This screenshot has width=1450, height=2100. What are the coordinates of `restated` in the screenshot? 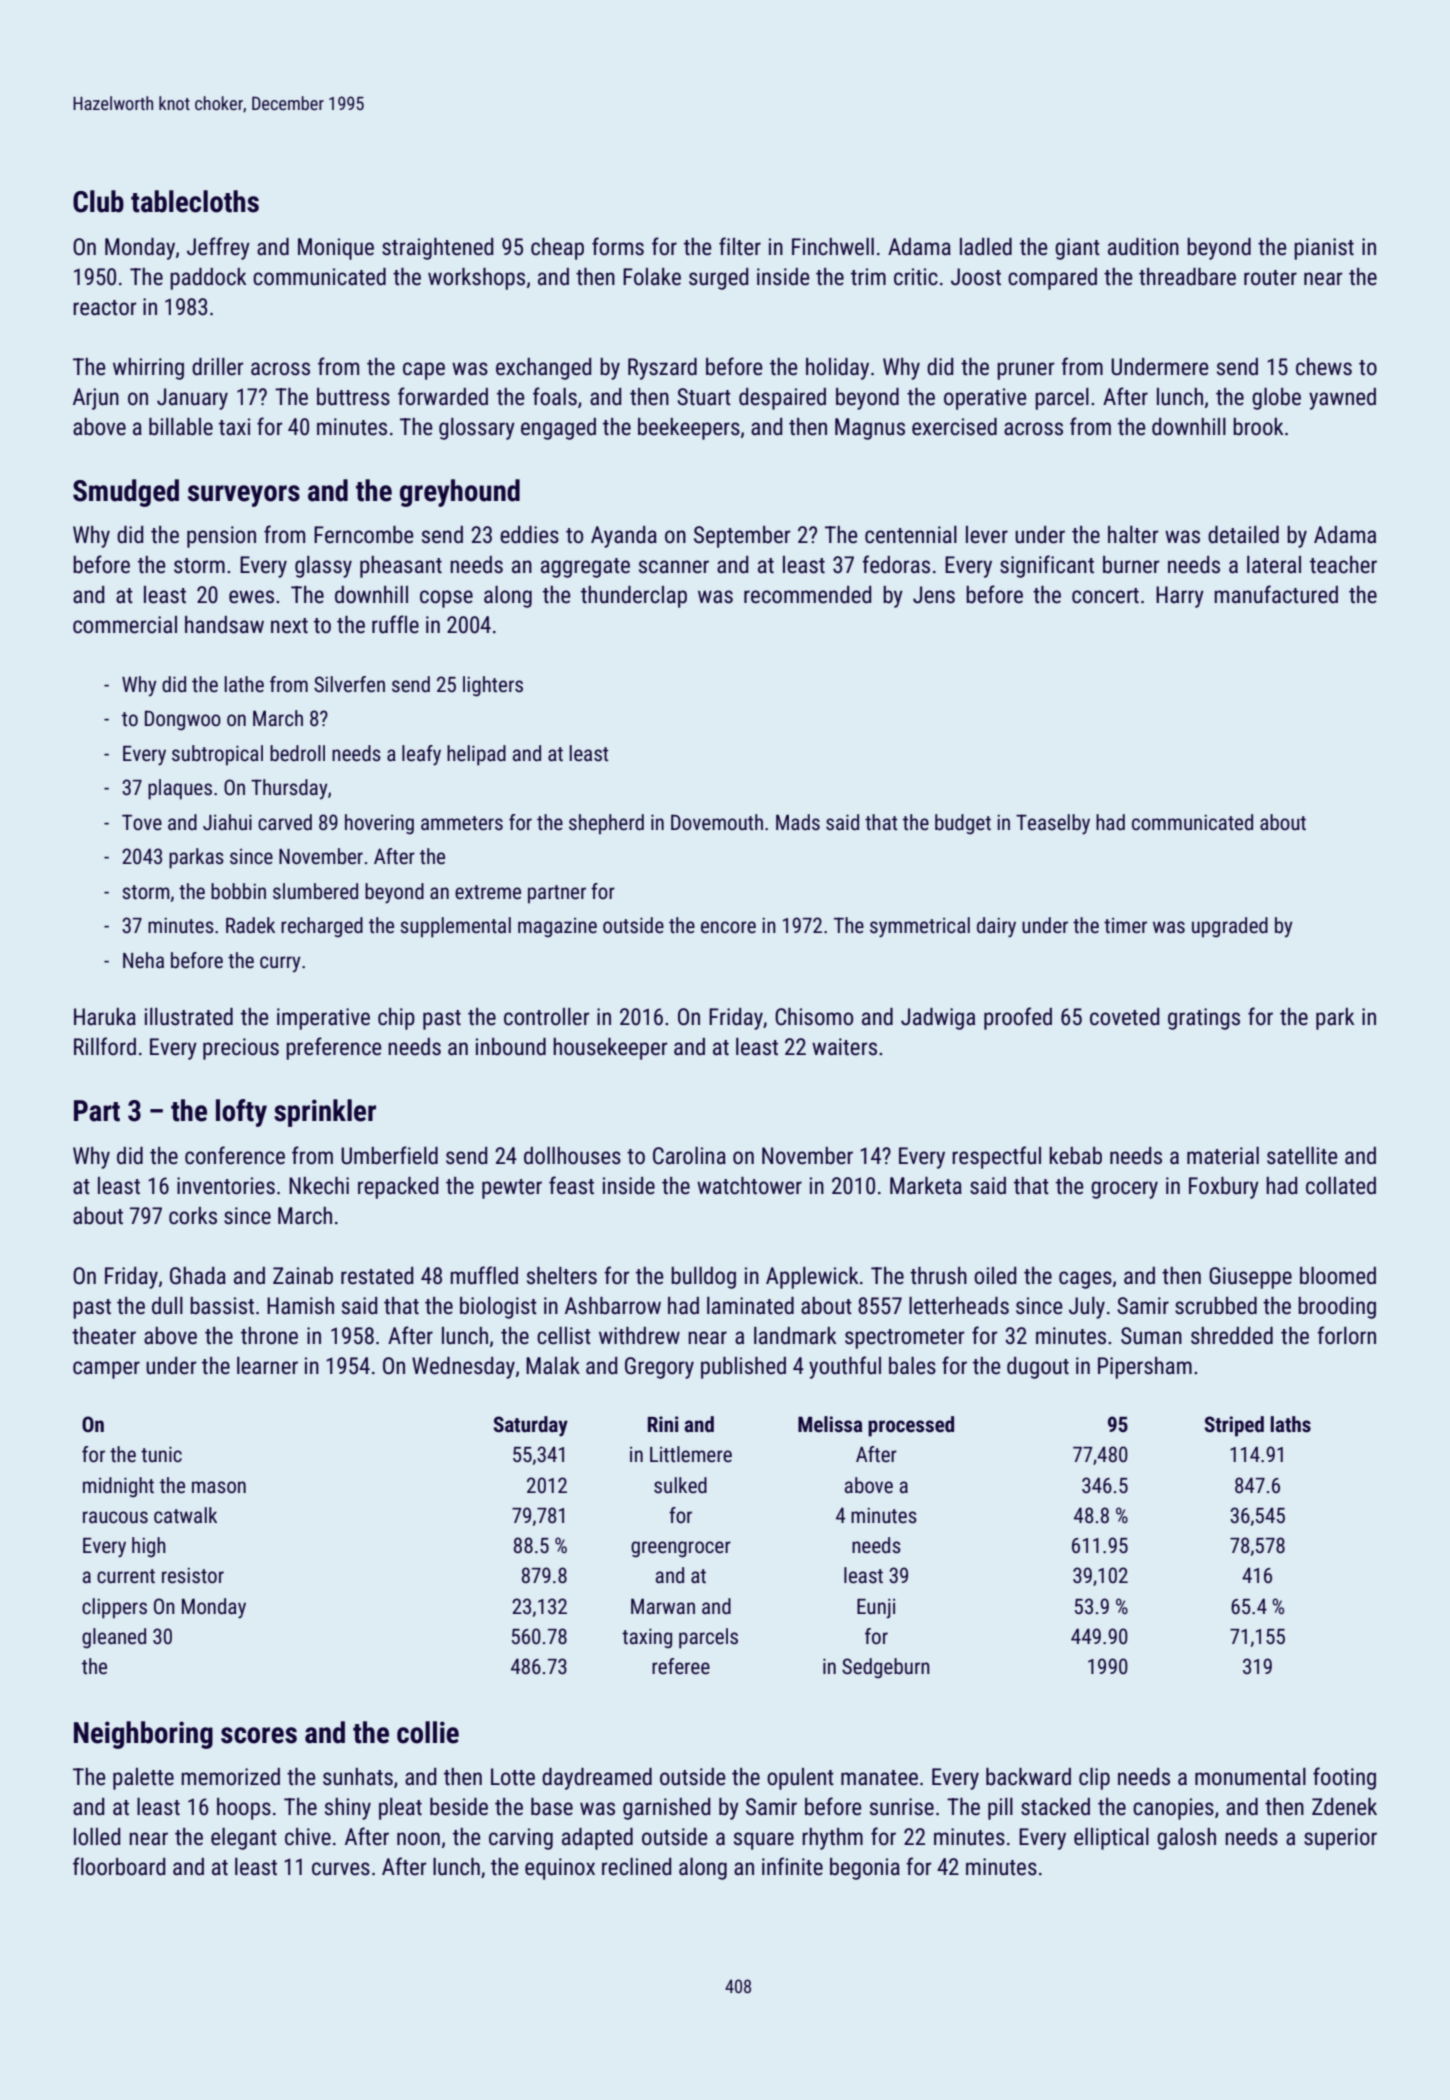 It's located at (377, 1276).
